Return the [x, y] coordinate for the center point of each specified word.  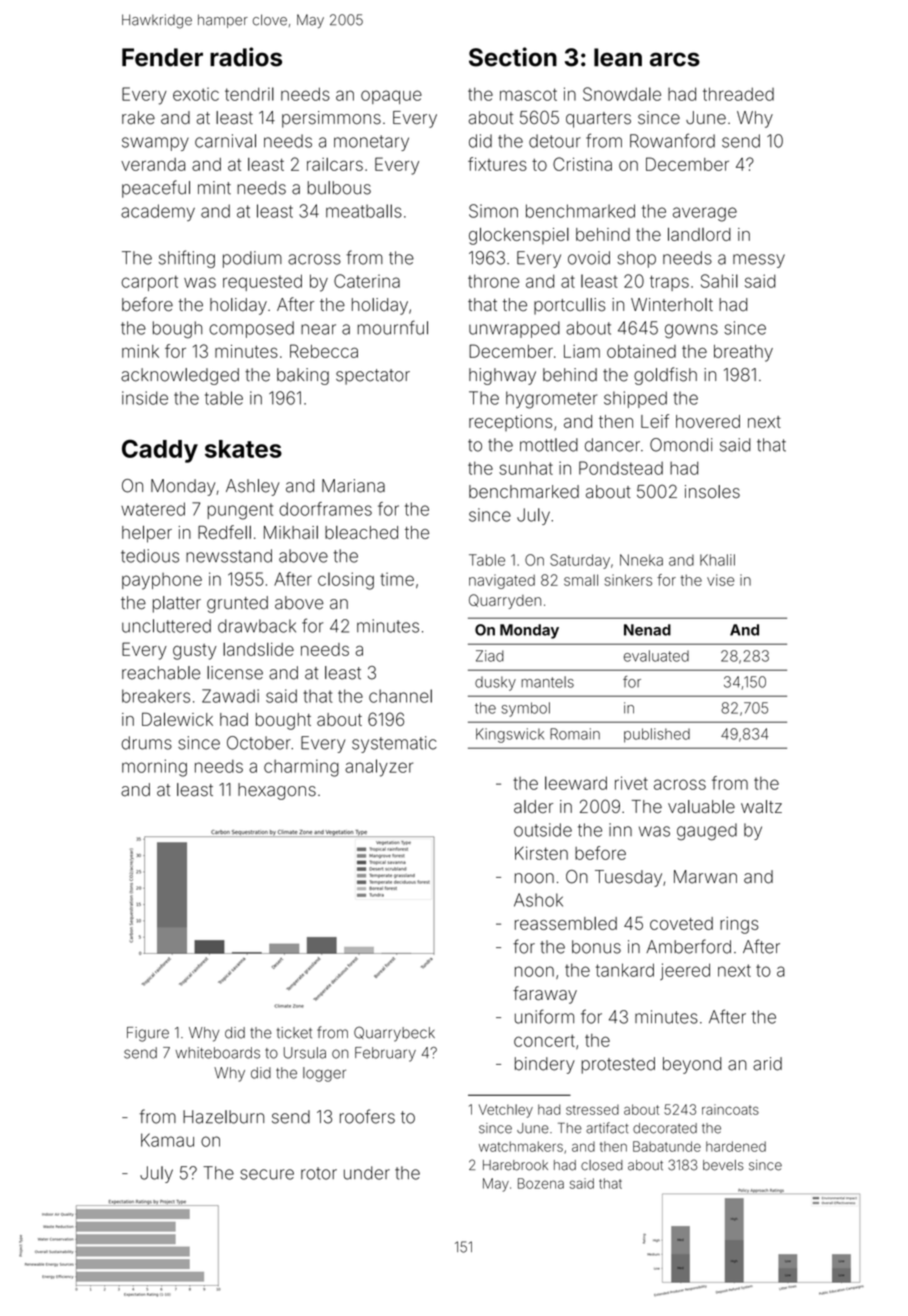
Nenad [647, 630]
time [397, 579]
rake [138, 118]
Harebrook [515, 1165]
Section [513, 57]
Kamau [167, 1140]
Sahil [719, 281]
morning [154, 768]
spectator [373, 377]
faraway [545, 995]
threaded [738, 94]
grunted [237, 604]
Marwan [705, 877]
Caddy [160, 451]
